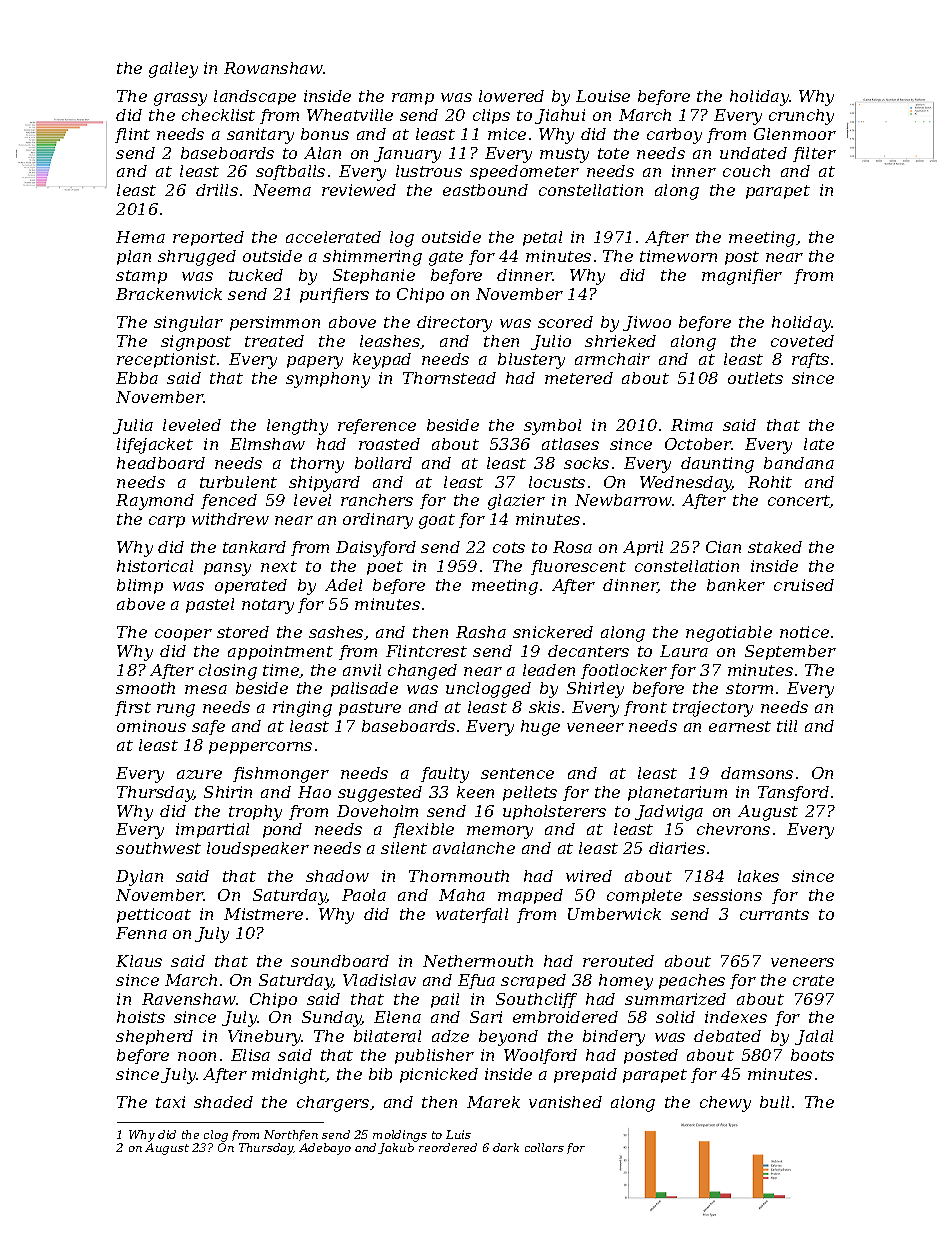  I want to click on Adebayo, so click(325, 1149).
